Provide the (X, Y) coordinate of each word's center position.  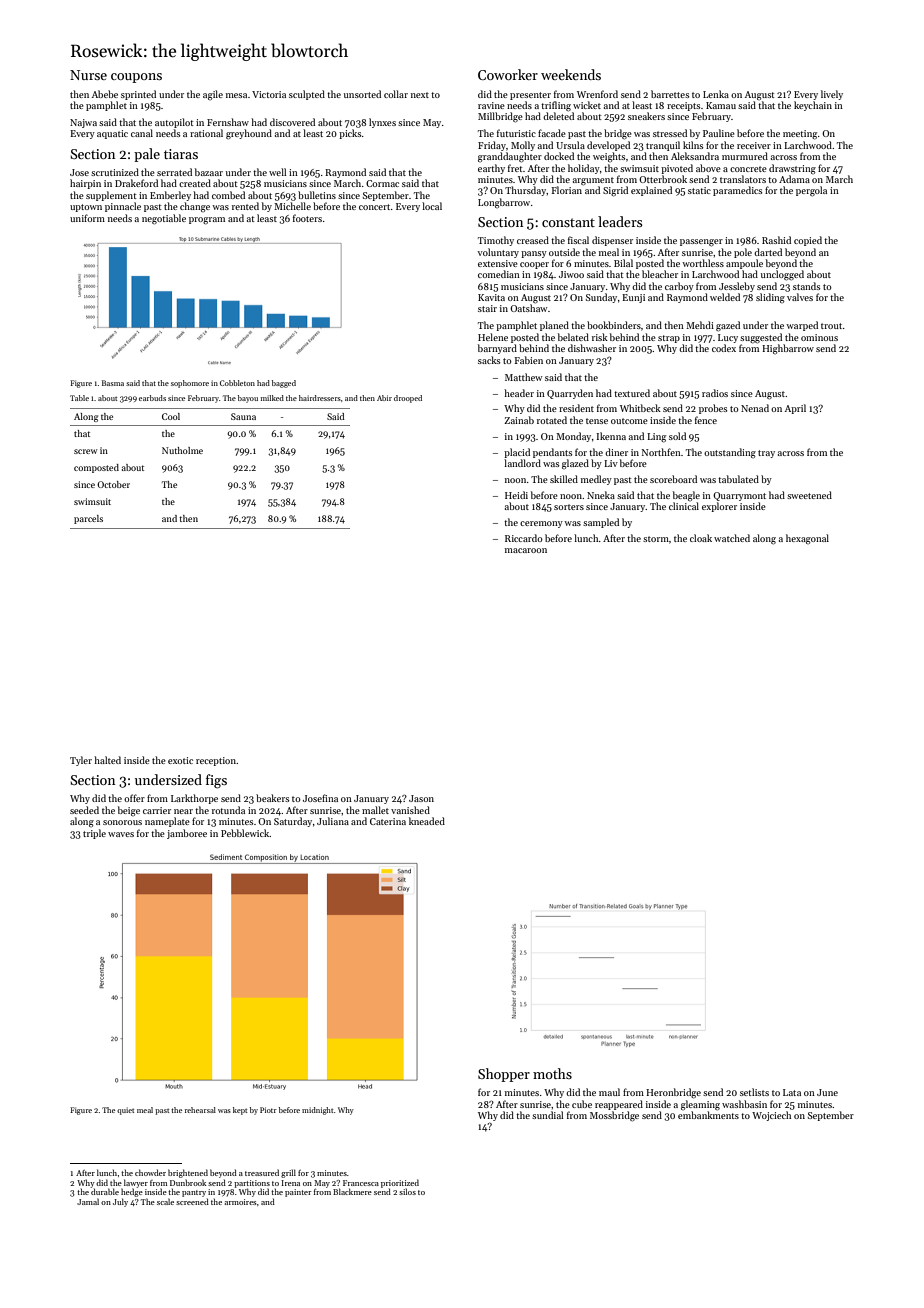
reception (216, 761)
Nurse (88, 75)
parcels (88, 519)
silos (407, 1191)
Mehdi (700, 325)
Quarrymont (739, 496)
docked (559, 156)
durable (105, 1191)
